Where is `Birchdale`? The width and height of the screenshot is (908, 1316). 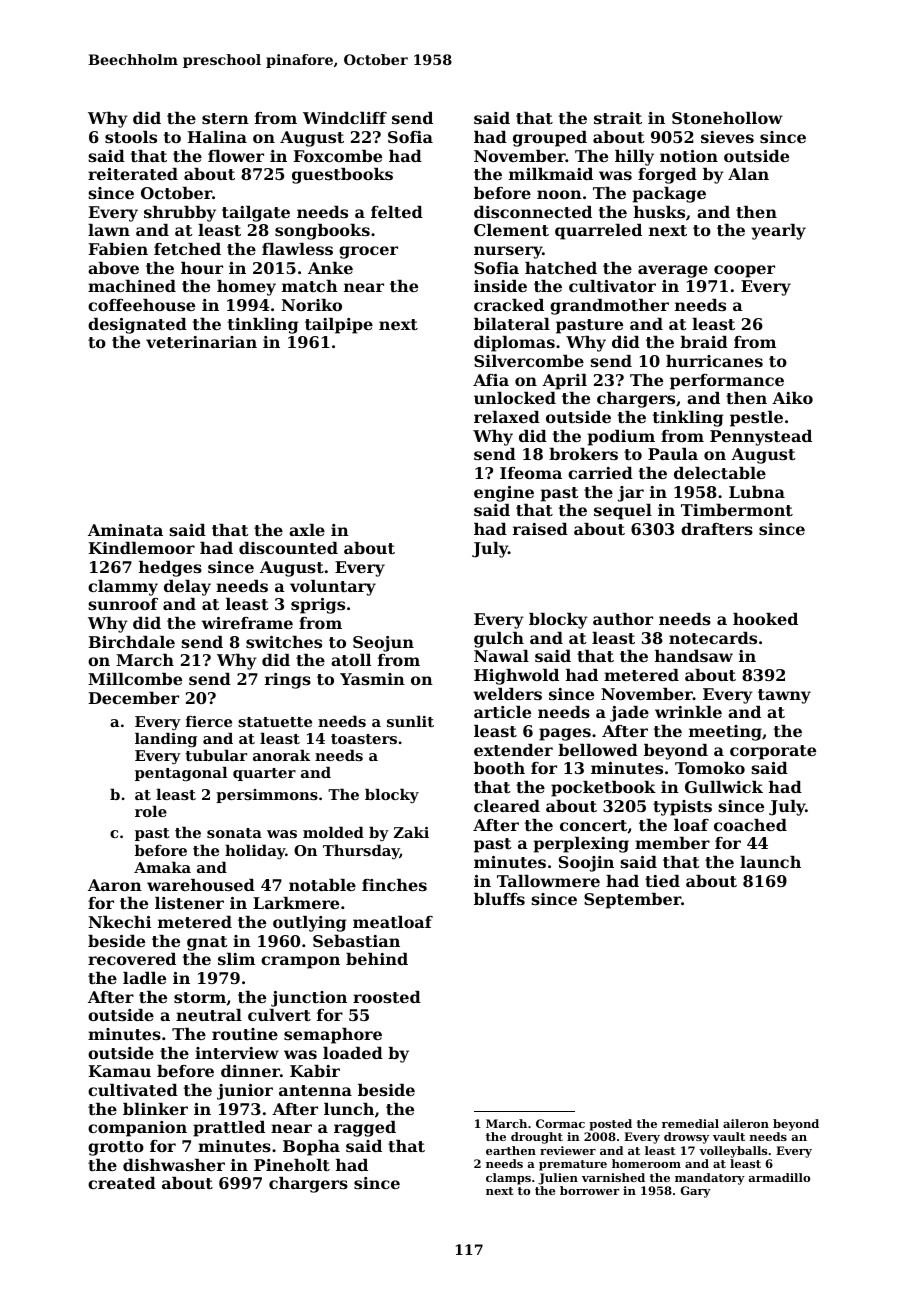 Birchdale is located at coordinates (132, 642).
